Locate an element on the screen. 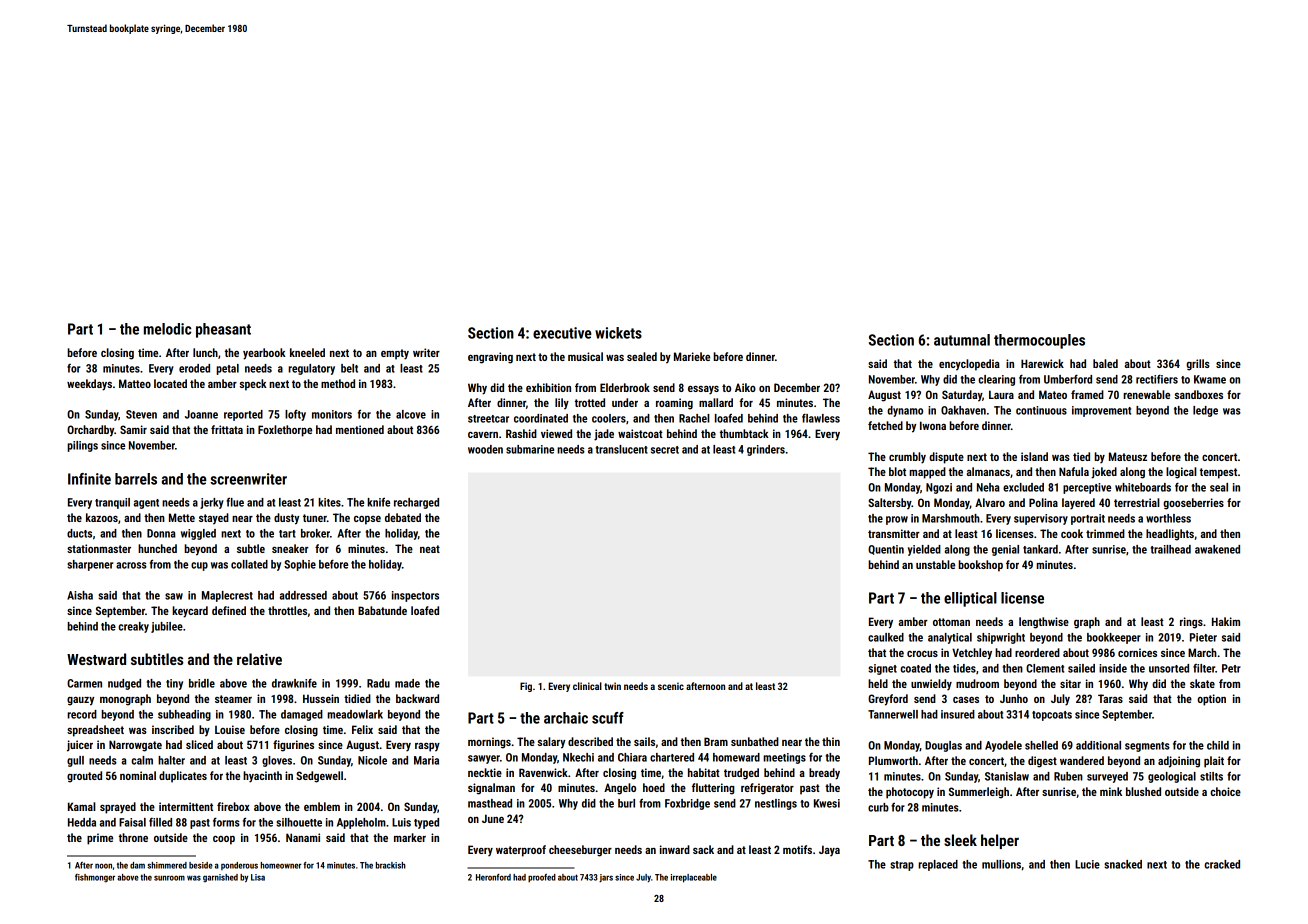 The image size is (1308, 924). exhibition is located at coordinates (548, 387).
